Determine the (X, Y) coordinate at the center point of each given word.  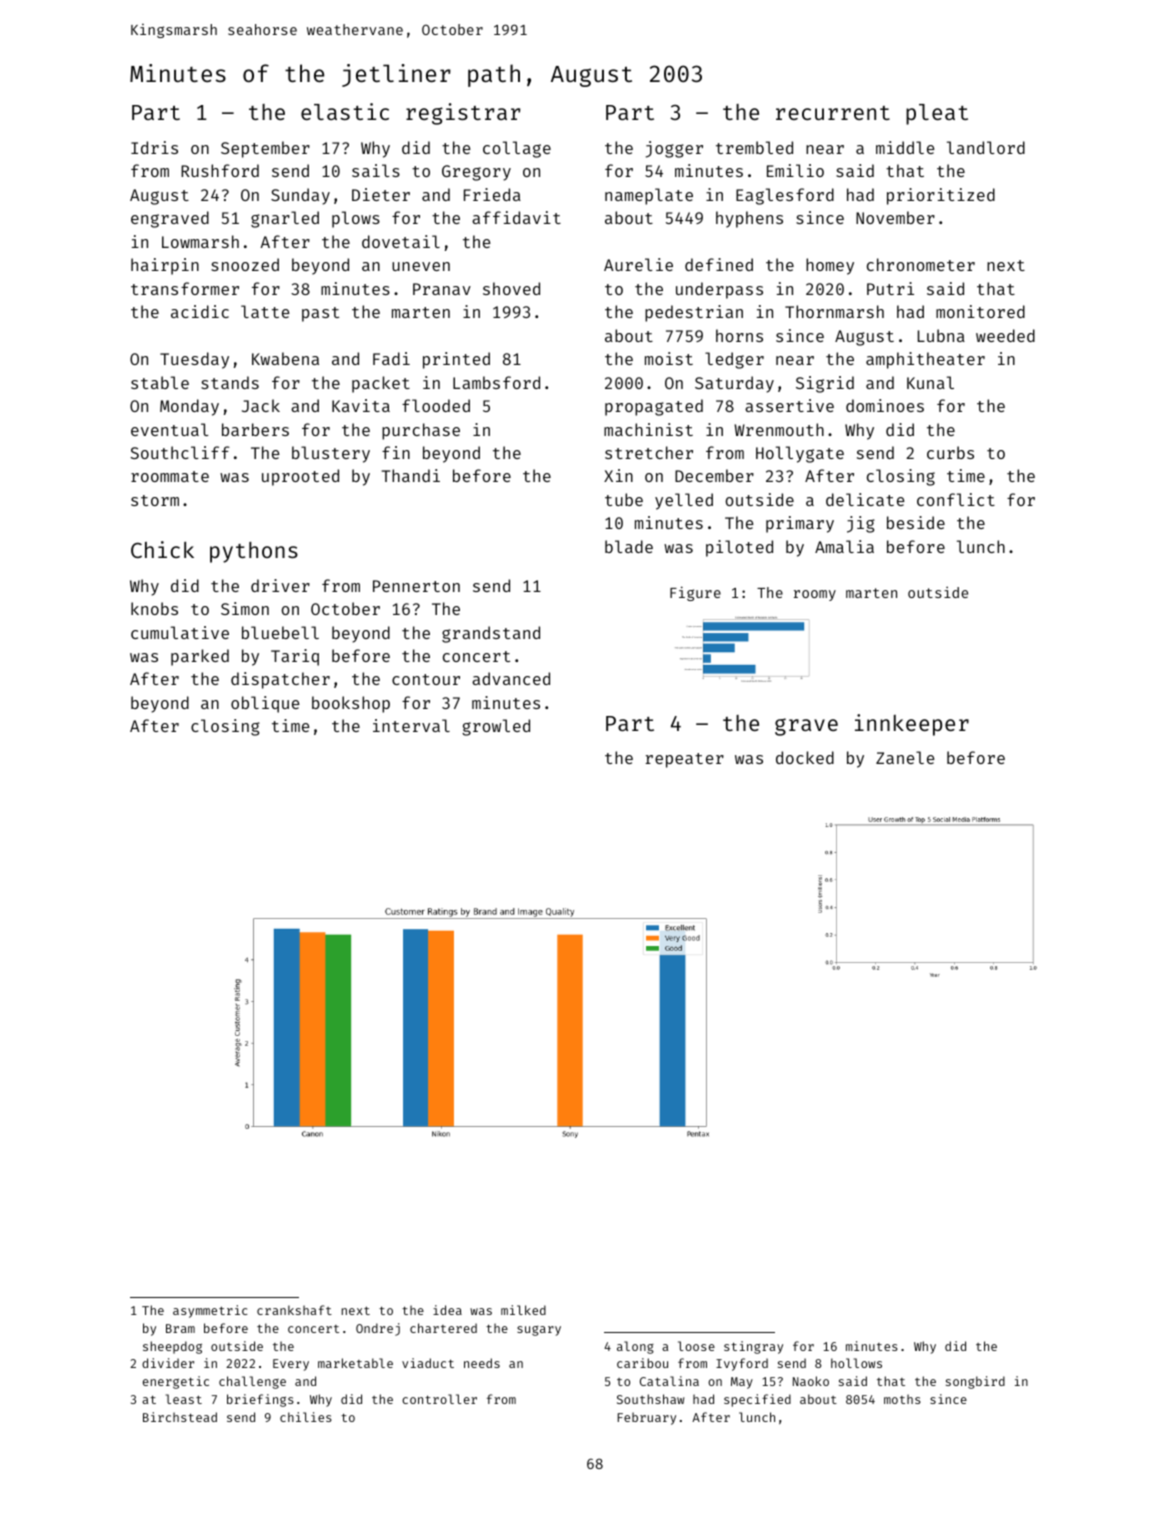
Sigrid (825, 384)
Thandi (411, 475)
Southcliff (180, 452)
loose (696, 1346)
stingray (753, 1347)
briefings (260, 1400)
